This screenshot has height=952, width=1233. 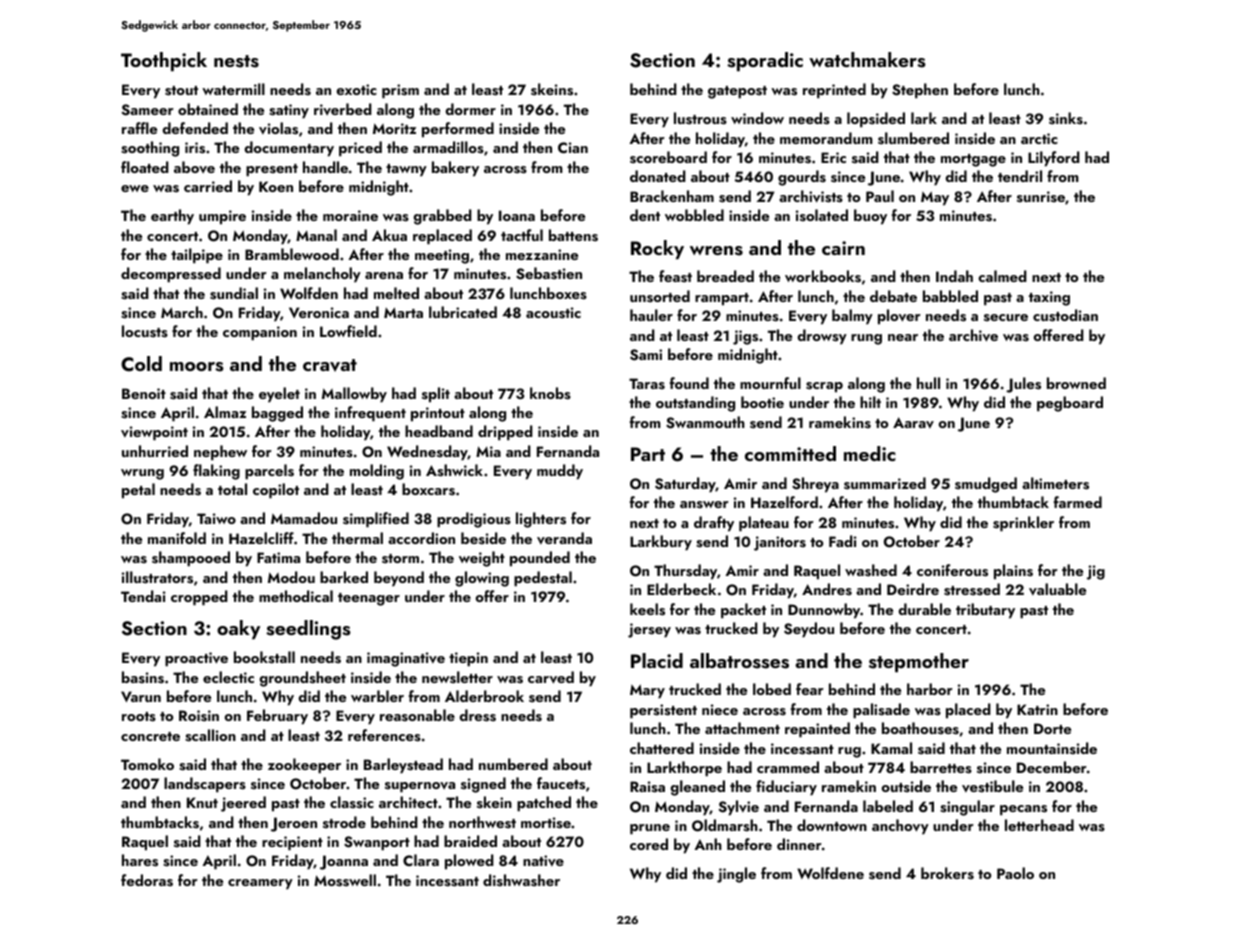 I want to click on jersey, so click(x=649, y=630).
